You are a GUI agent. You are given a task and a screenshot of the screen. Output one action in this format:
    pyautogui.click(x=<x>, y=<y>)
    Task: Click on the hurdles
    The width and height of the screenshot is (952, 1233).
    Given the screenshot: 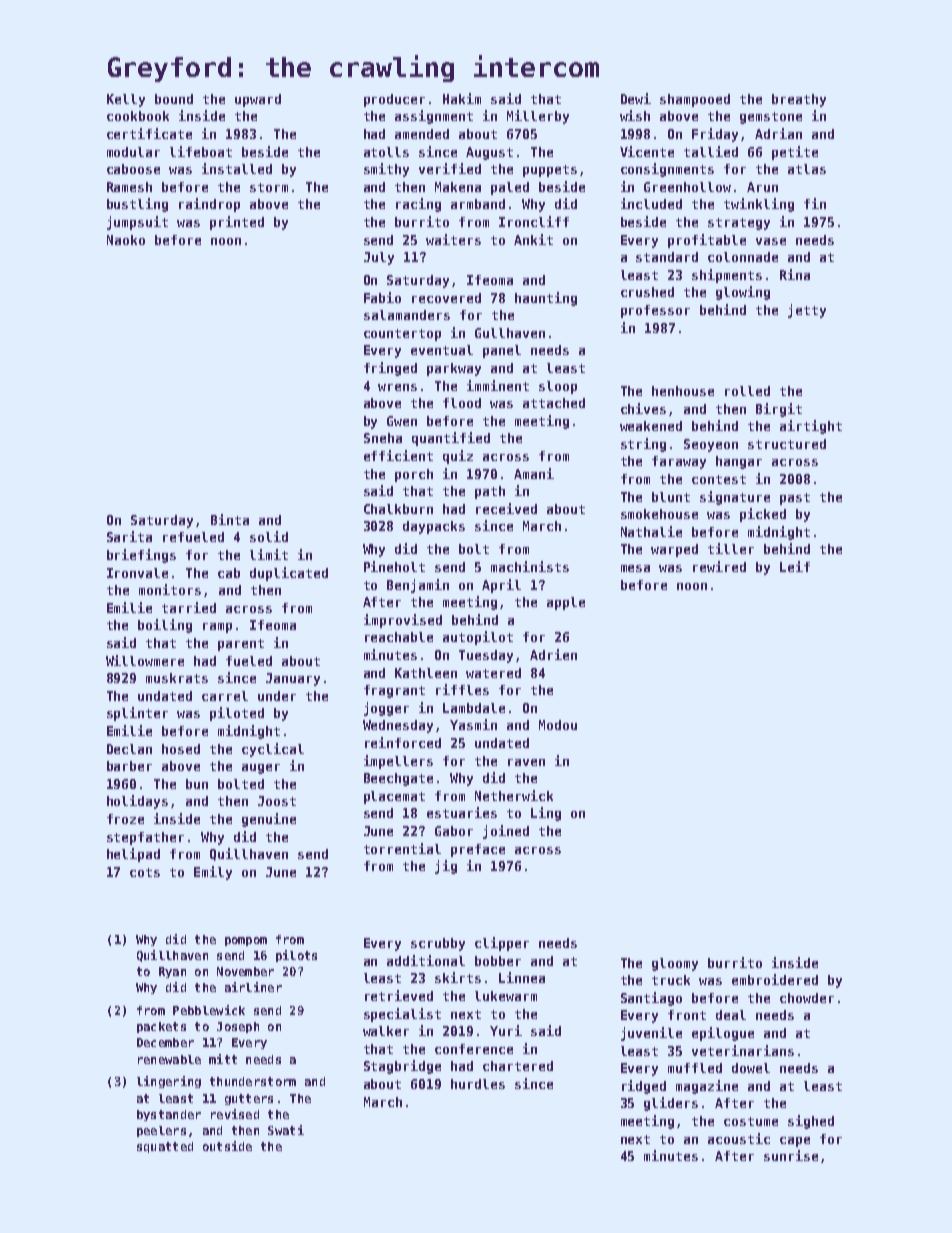 What is the action you would take?
    pyautogui.click(x=478, y=1084)
